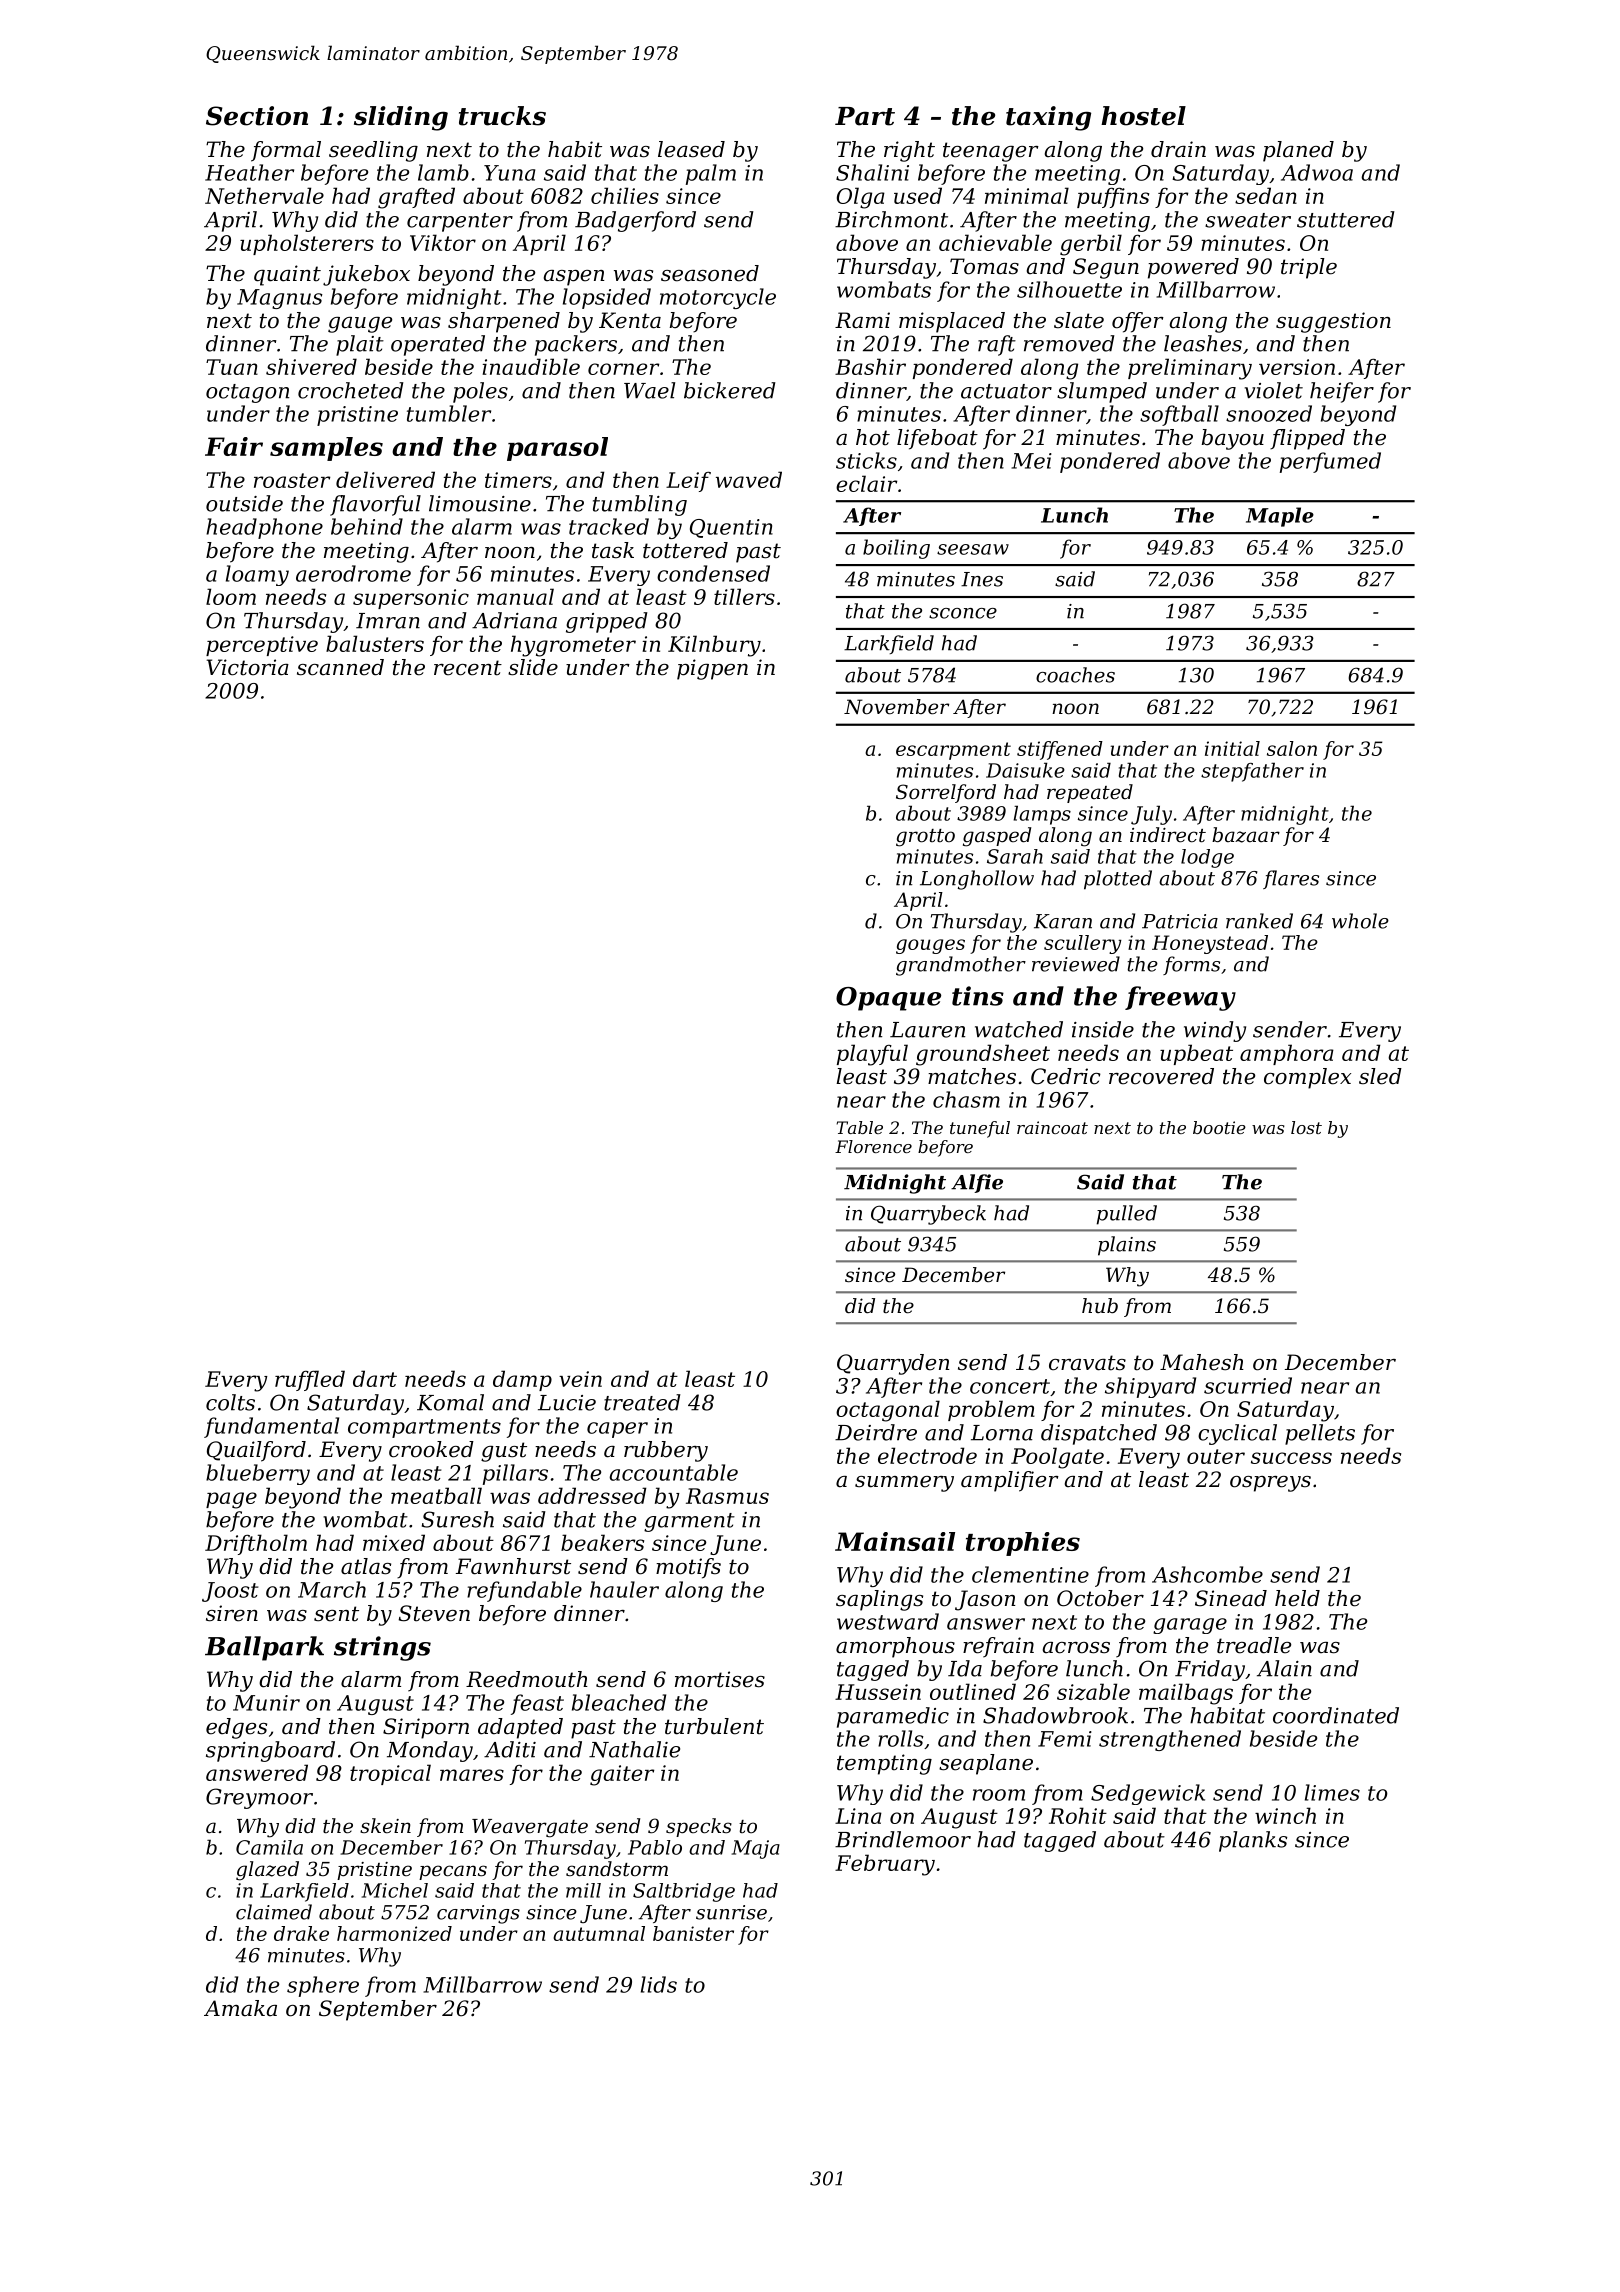 This page has width=1620, height=2292. I want to click on Florence, so click(873, 1146).
